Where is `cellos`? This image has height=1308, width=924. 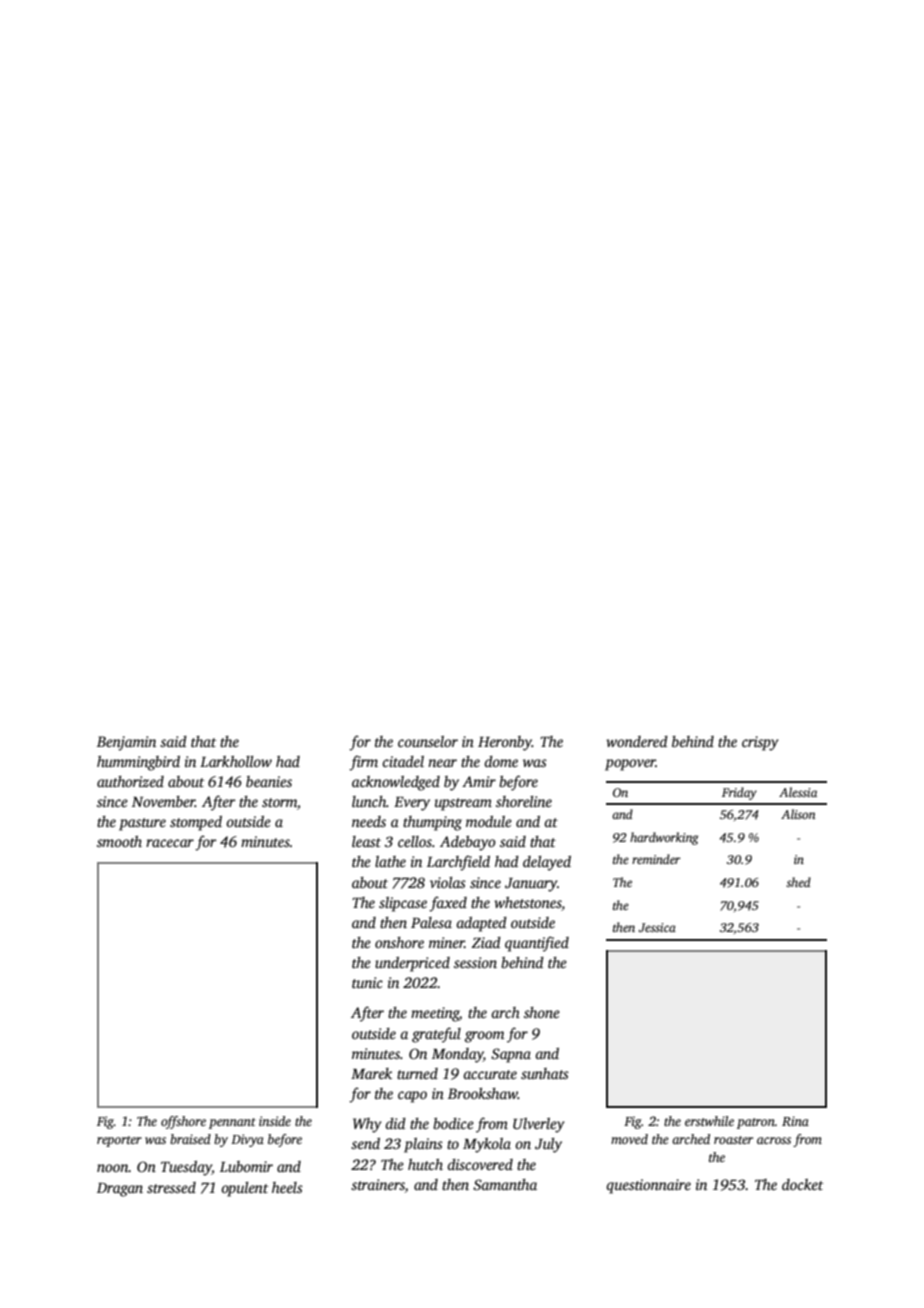
cellos is located at coordinates (415, 841).
